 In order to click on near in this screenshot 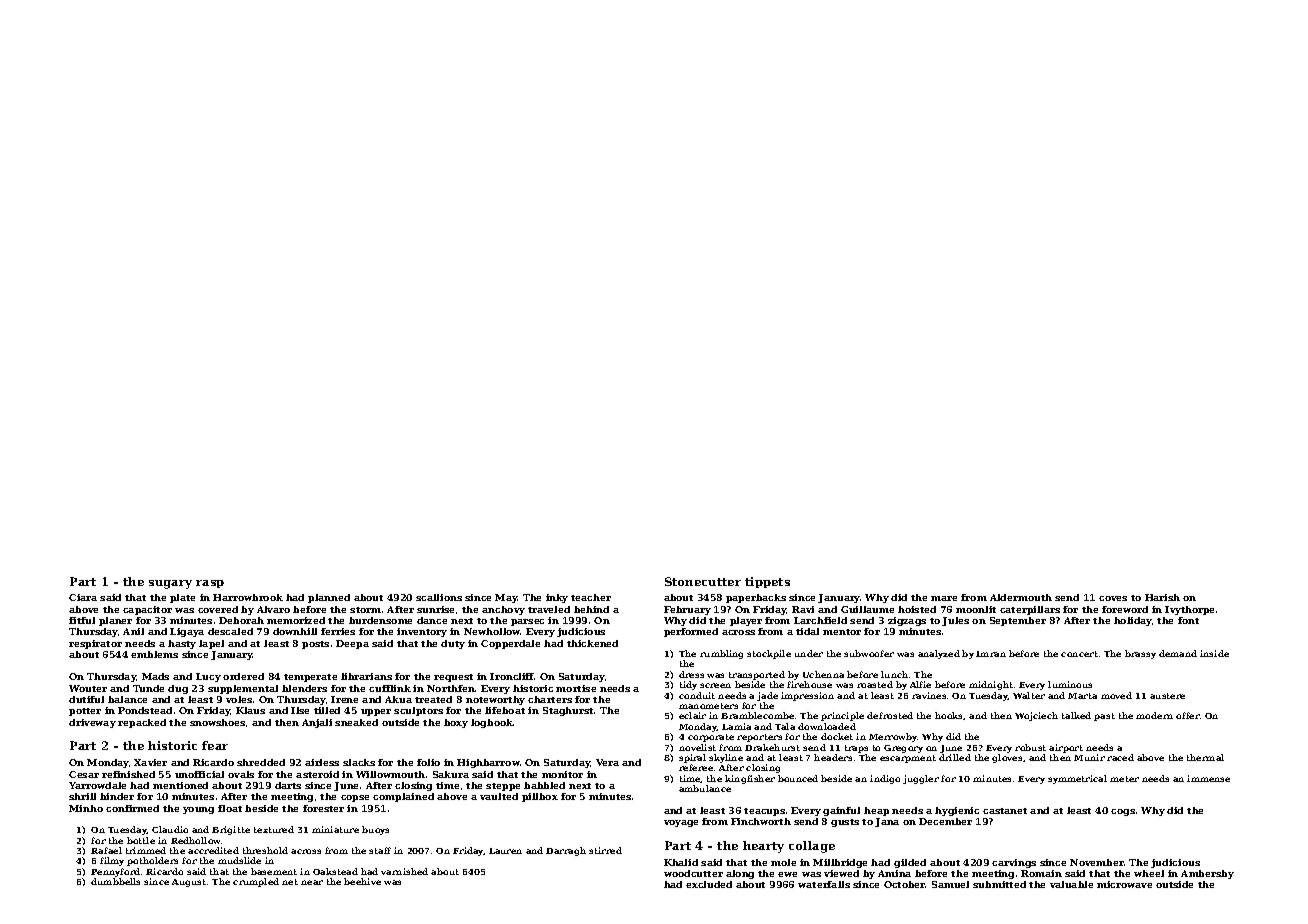, I will do `click(312, 882)`.
